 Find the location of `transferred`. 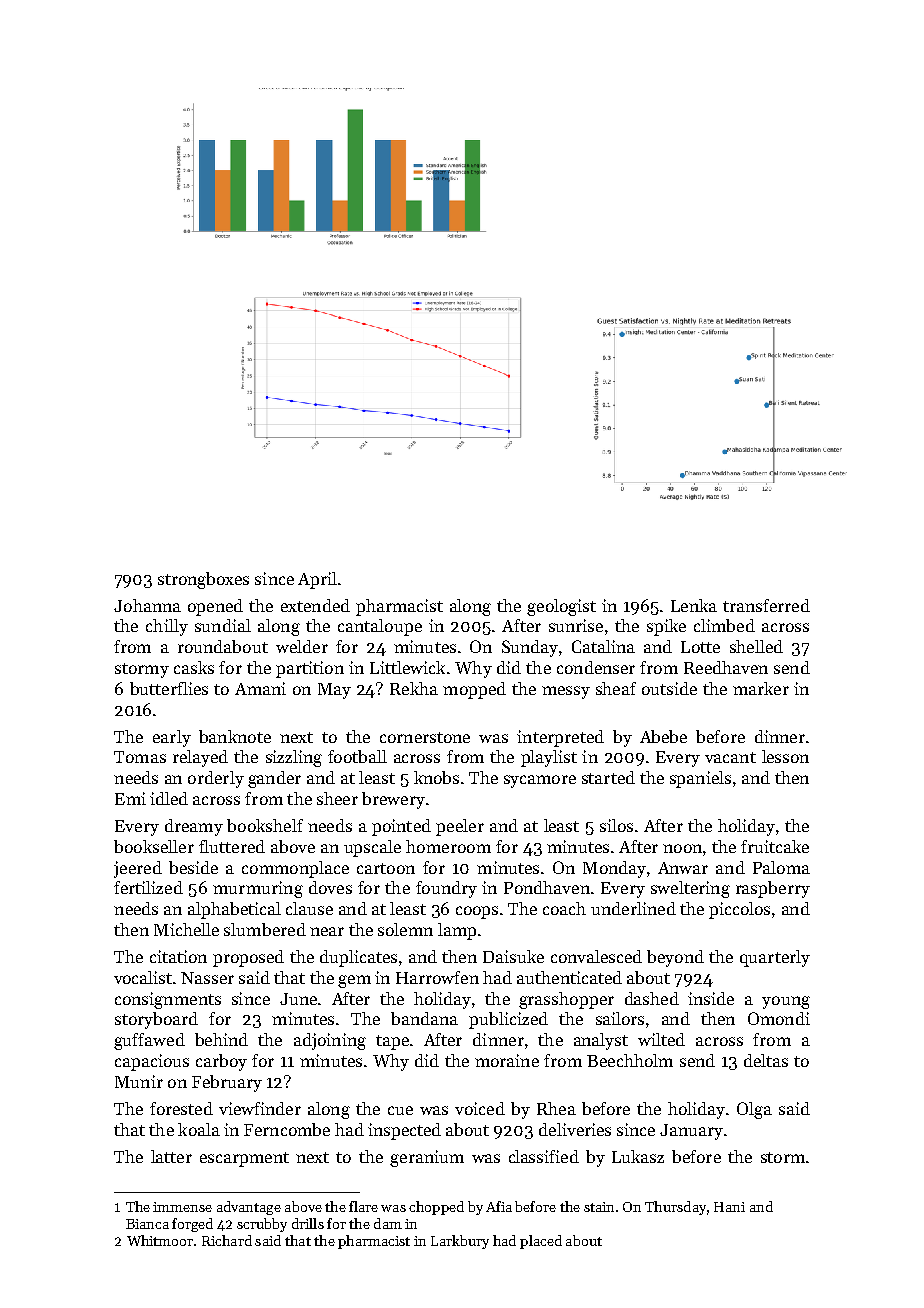

transferred is located at coordinates (766, 605).
